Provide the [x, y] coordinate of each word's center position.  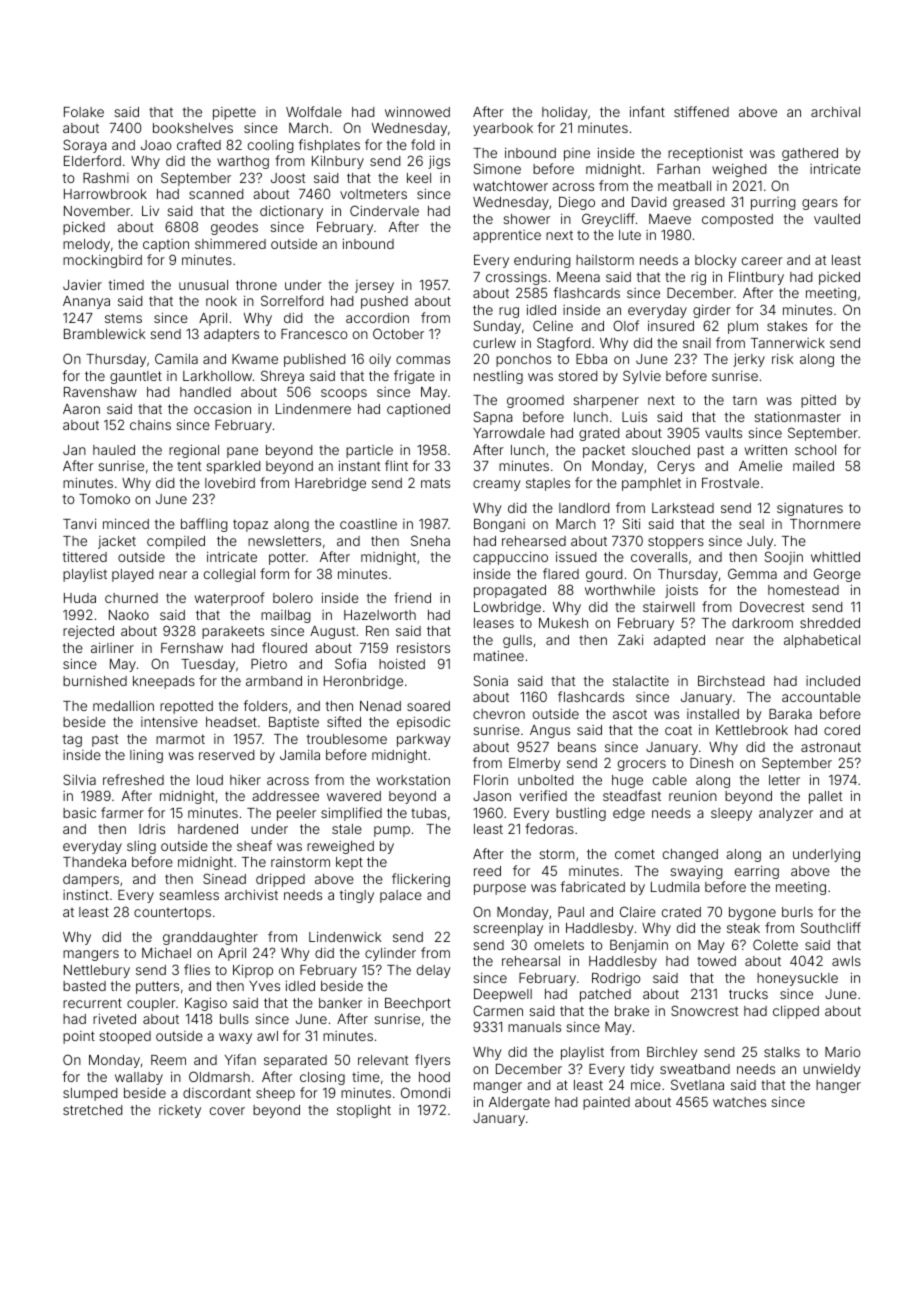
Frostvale [730, 483]
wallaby [139, 1078]
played [132, 575]
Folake [84, 112]
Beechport [418, 1004]
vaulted [837, 219]
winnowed [417, 111]
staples [548, 484]
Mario [842, 1052]
